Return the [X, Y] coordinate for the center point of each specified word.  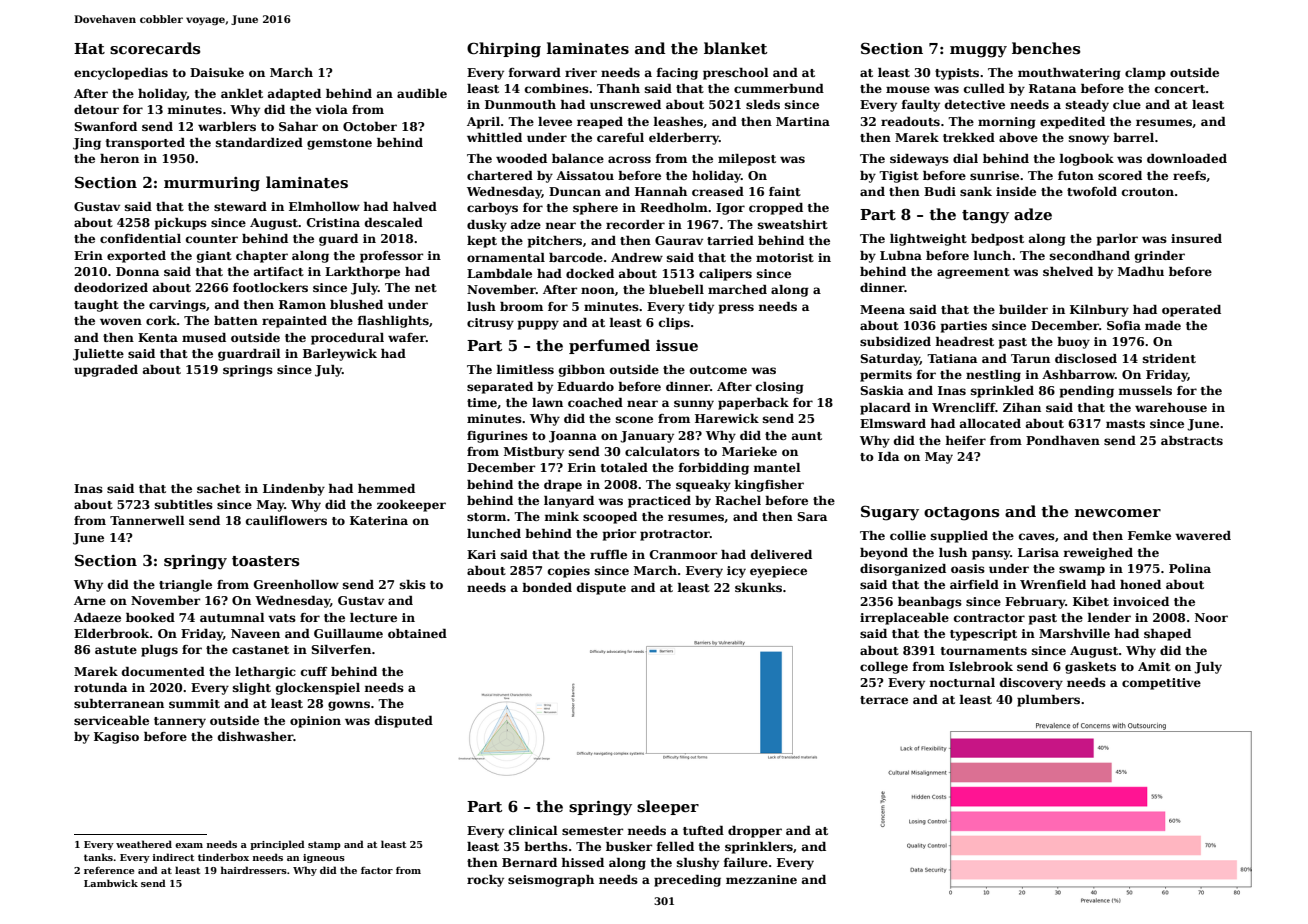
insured [1196, 238]
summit [194, 703]
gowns [349, 706]
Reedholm [674, 207]
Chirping [504, 50]
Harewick [727, 418]
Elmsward [893, 423]
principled [277, 845]
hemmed [386, 488]
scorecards [155, 48]
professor [391, 257]
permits [886, 376]
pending [1087, 392]
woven [121, 321]
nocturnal [962, 682]
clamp [1145, 74]
